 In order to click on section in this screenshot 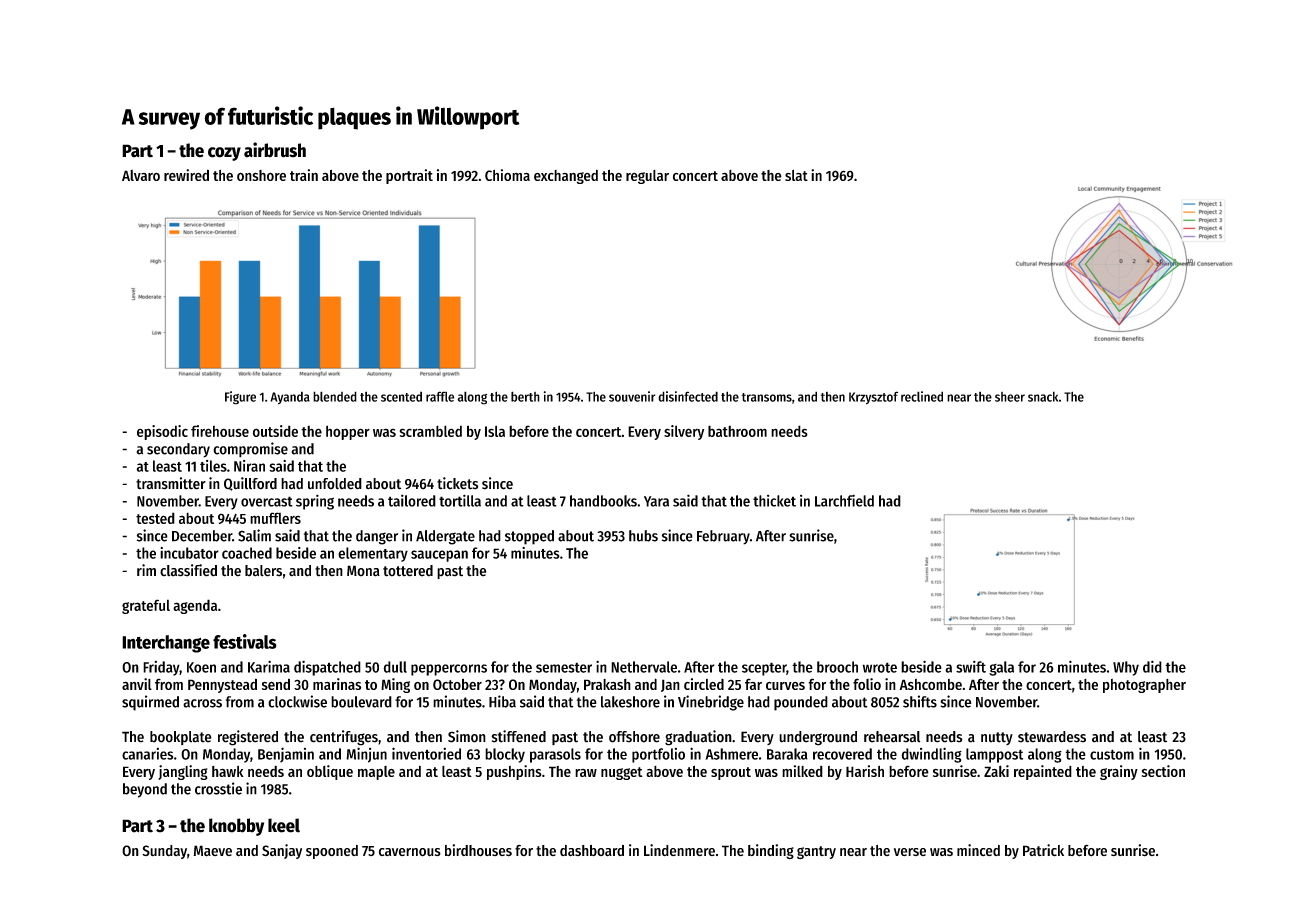, I will do `click(1163, 771)`.
